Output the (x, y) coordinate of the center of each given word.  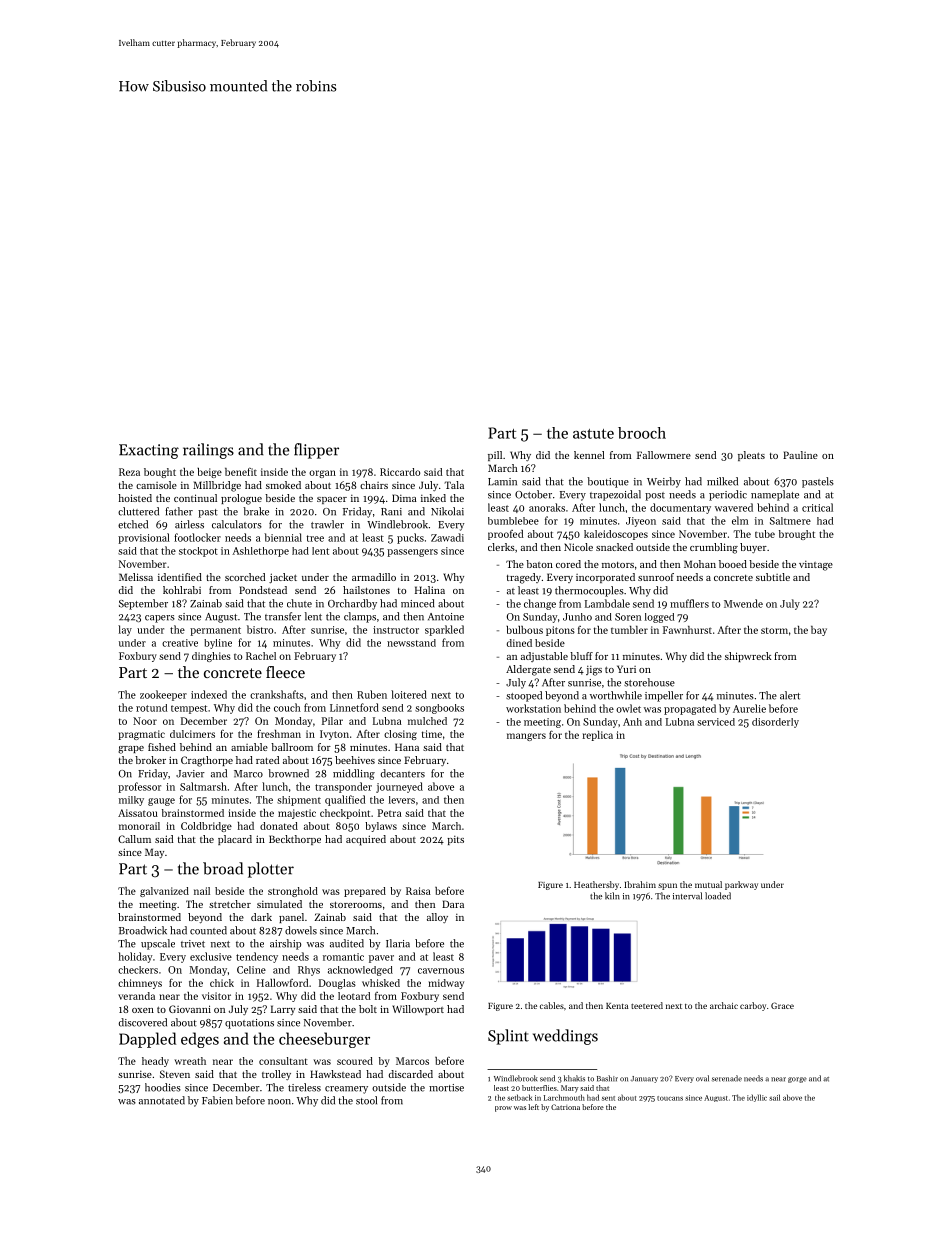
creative (180, 643)
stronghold (293, 892)
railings (208, 451)
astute (593, 434)
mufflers (689, 603)
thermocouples (589, 591)
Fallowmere (664, 455)
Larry (283, 1010)
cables (552, 1005)
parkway (741, 885)
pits (455, 840)
